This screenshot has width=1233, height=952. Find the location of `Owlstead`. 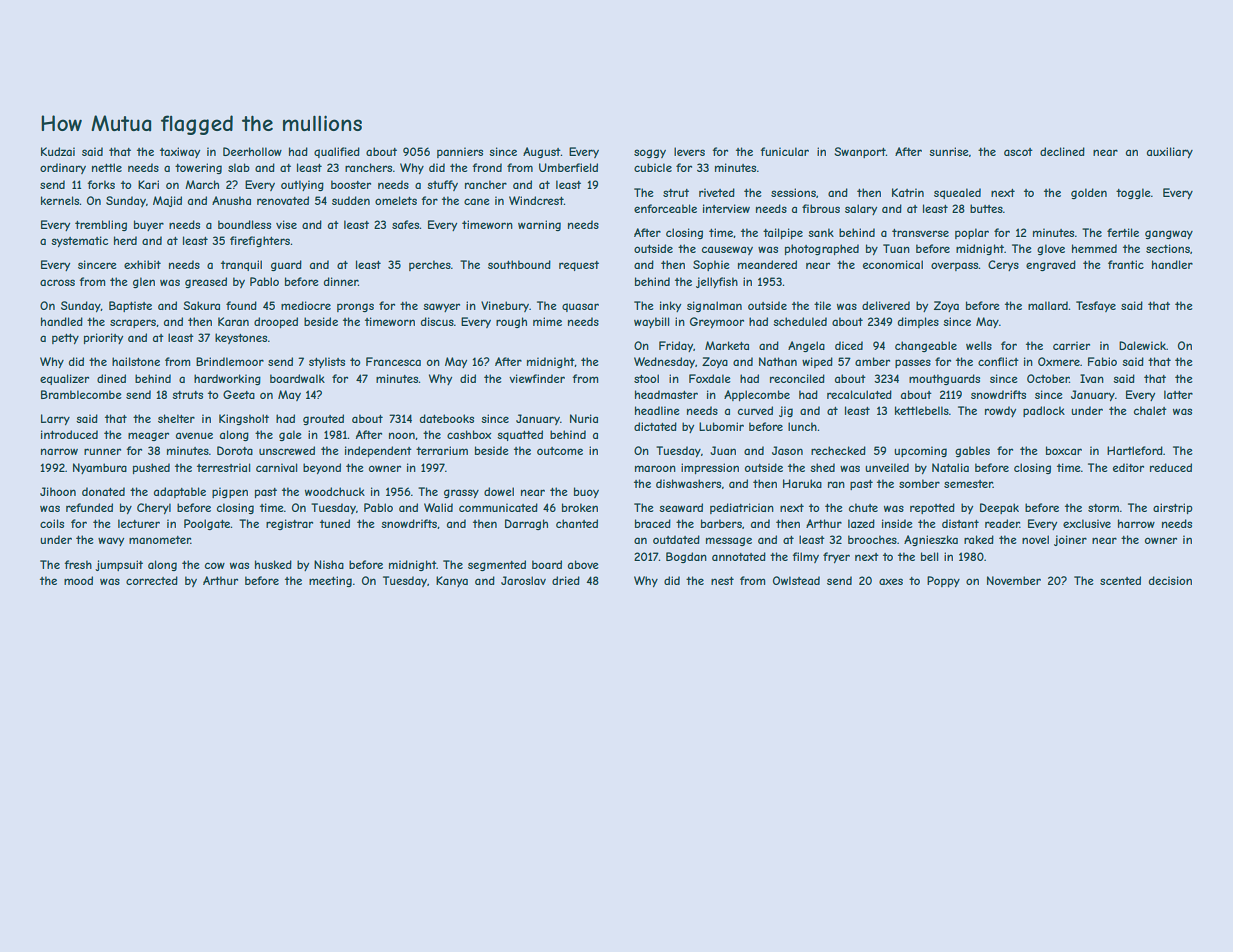

Owlstead is located at coordinates (796, 580).
